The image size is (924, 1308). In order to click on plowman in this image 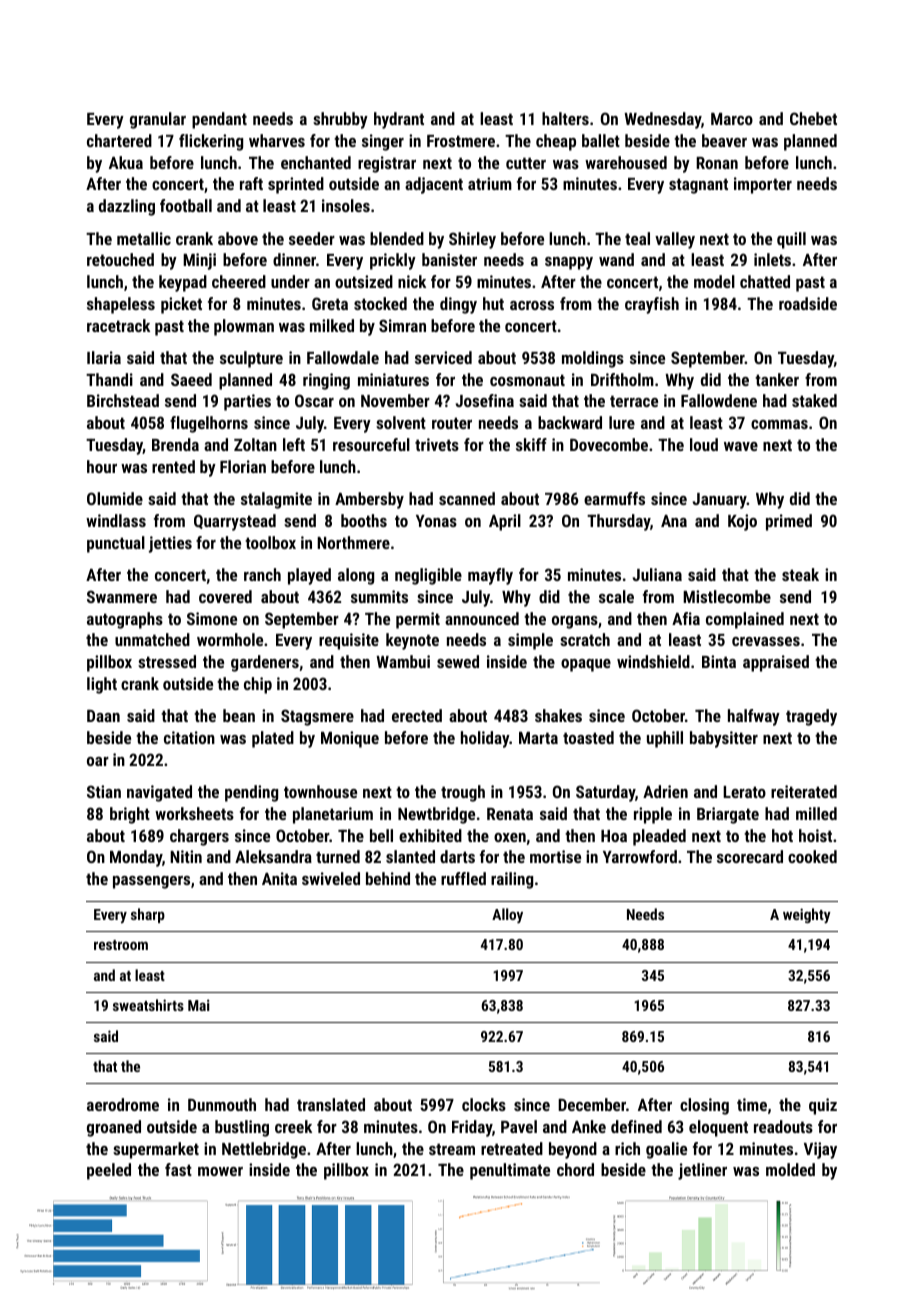, I will do `click(244, 327)`.
